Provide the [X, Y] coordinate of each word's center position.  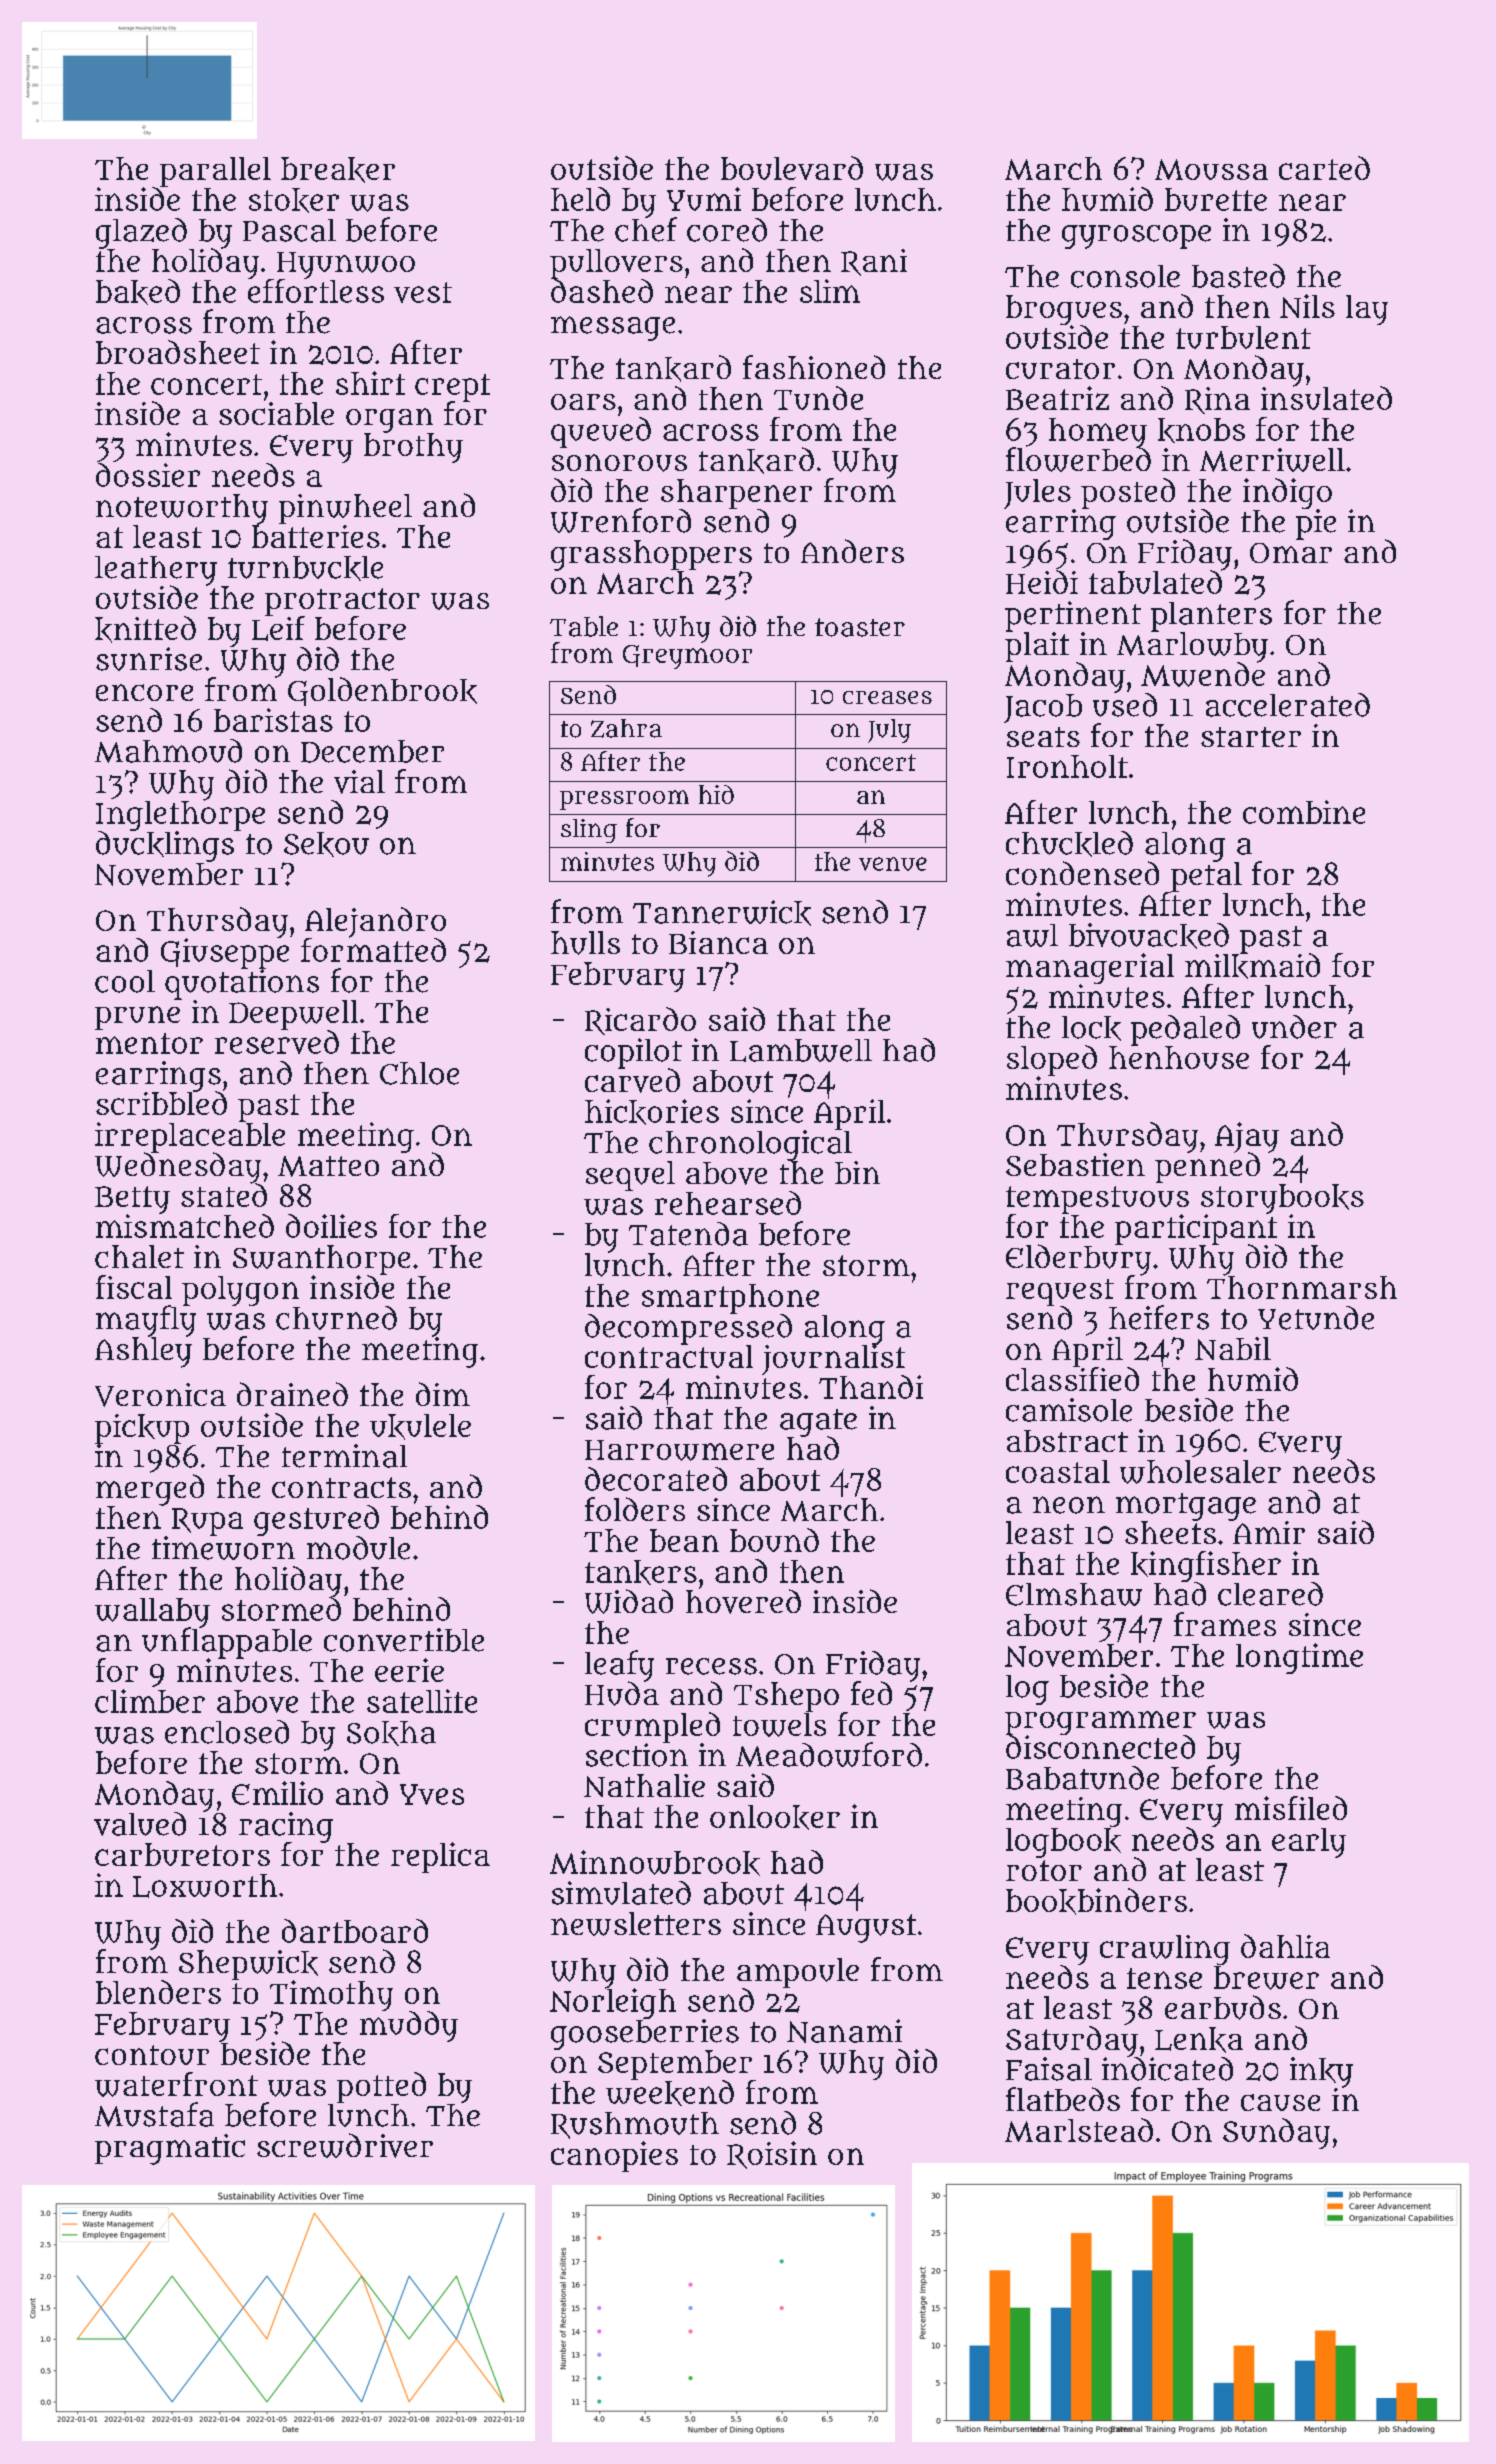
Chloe [419, 1073]
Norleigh [613, 2003]
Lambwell [801, 1050]
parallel [215, 172]
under [1294, 1027]
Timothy [331, 1995]
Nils [1307, 306]
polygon [240, 1291]
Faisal [1049, 2069]
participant [1196, 1229]
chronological [750, 1145]
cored [727, 230]
